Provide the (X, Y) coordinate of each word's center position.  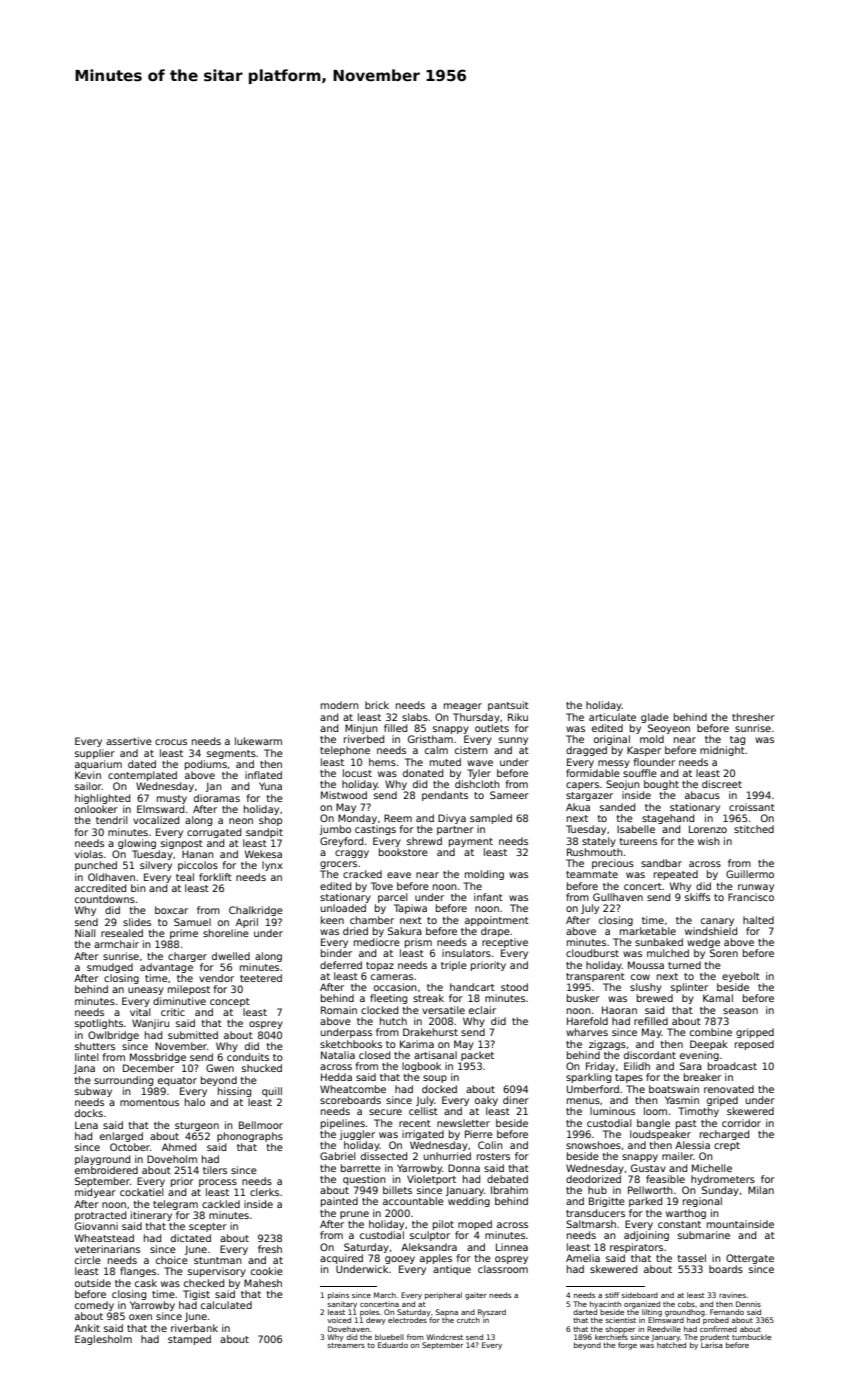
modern (340, 705)
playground (102, 1160)
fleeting (388, 999)
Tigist (196, 1295)
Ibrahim (509, 1190)
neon (241, 821)
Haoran (619, 1010)
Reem (398, 818)
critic (173, 1012)
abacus (702, 795)
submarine (704, 1235)
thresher (753, 717)
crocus (171, 742)
